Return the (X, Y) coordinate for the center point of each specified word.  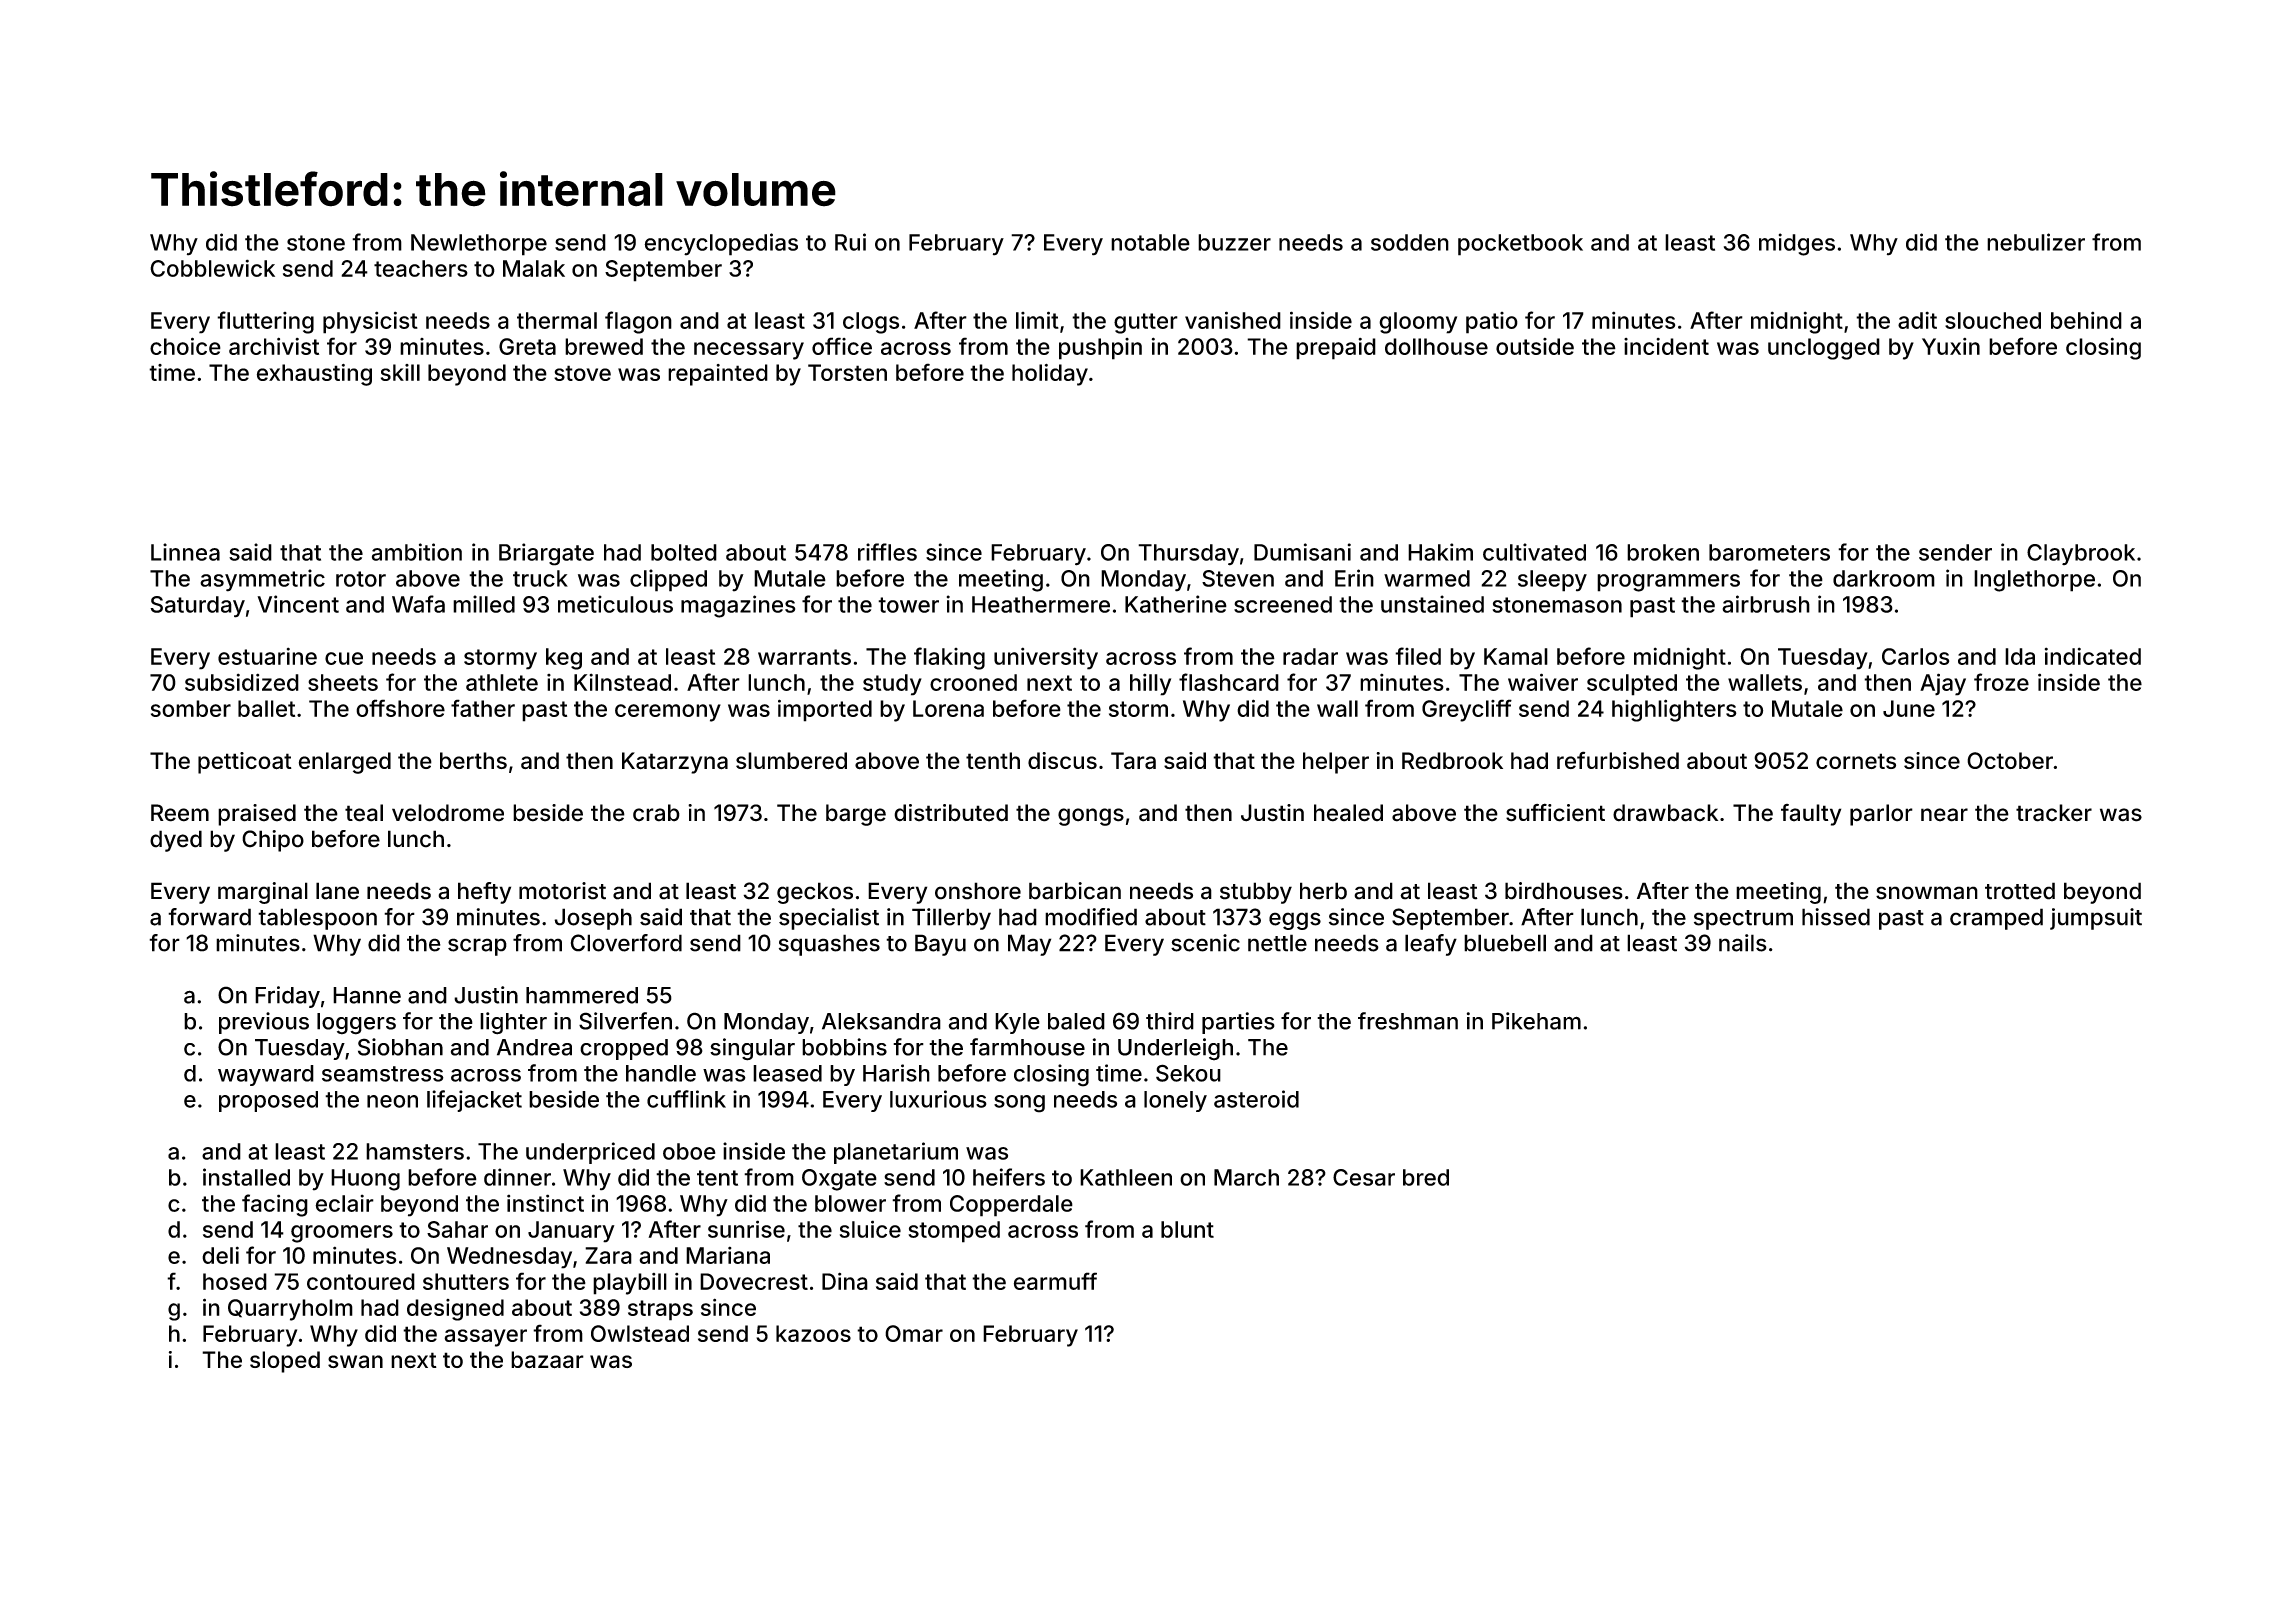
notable (1150, 242)
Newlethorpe (479, 245)
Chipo (273, 841)
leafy (1431, 945)
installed (246, 1177)
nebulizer (2036, 242)
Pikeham (1536, 1021)
